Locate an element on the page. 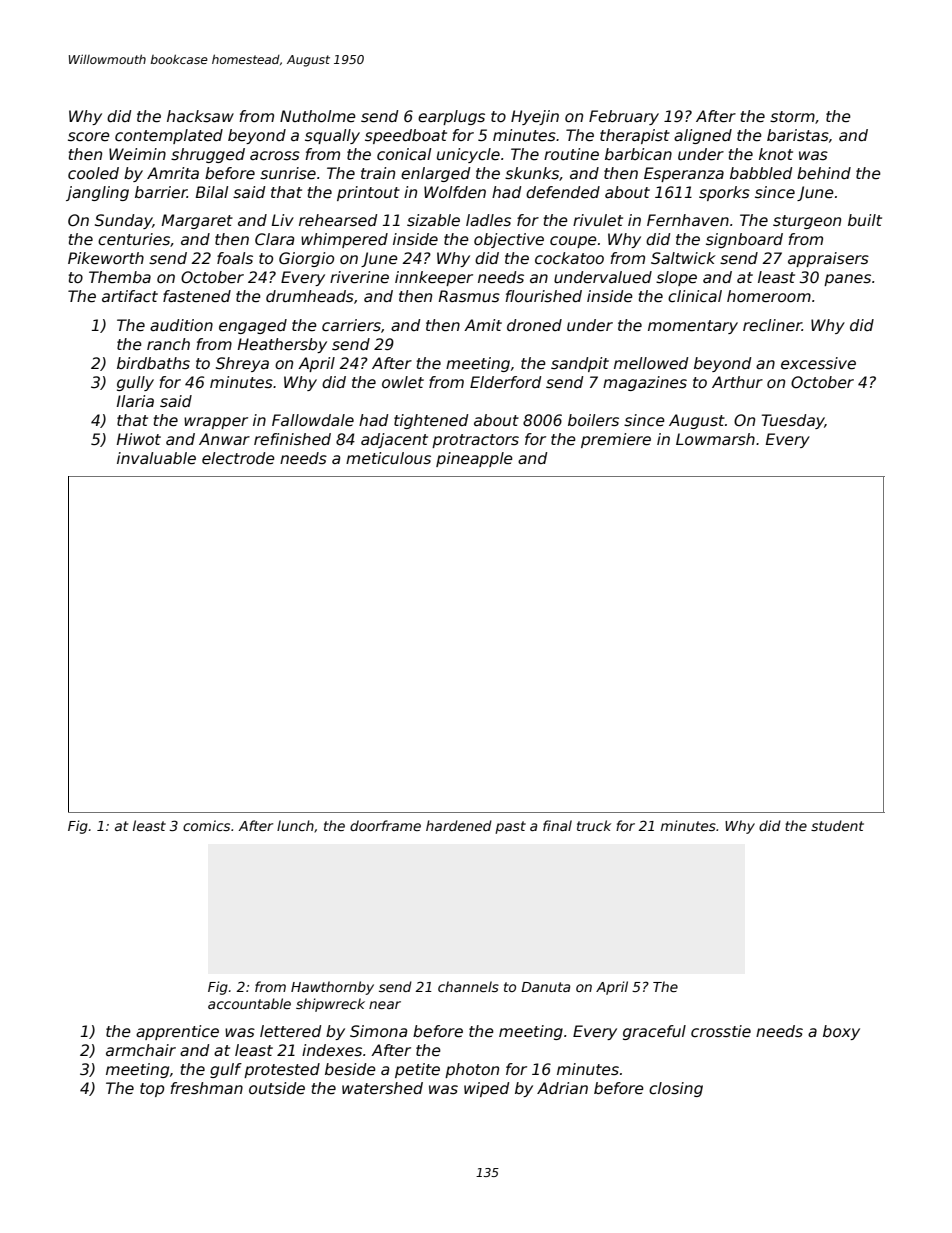 The height and width of the page is (1233, 952). adjacent is located at coordinates (394, 440).
